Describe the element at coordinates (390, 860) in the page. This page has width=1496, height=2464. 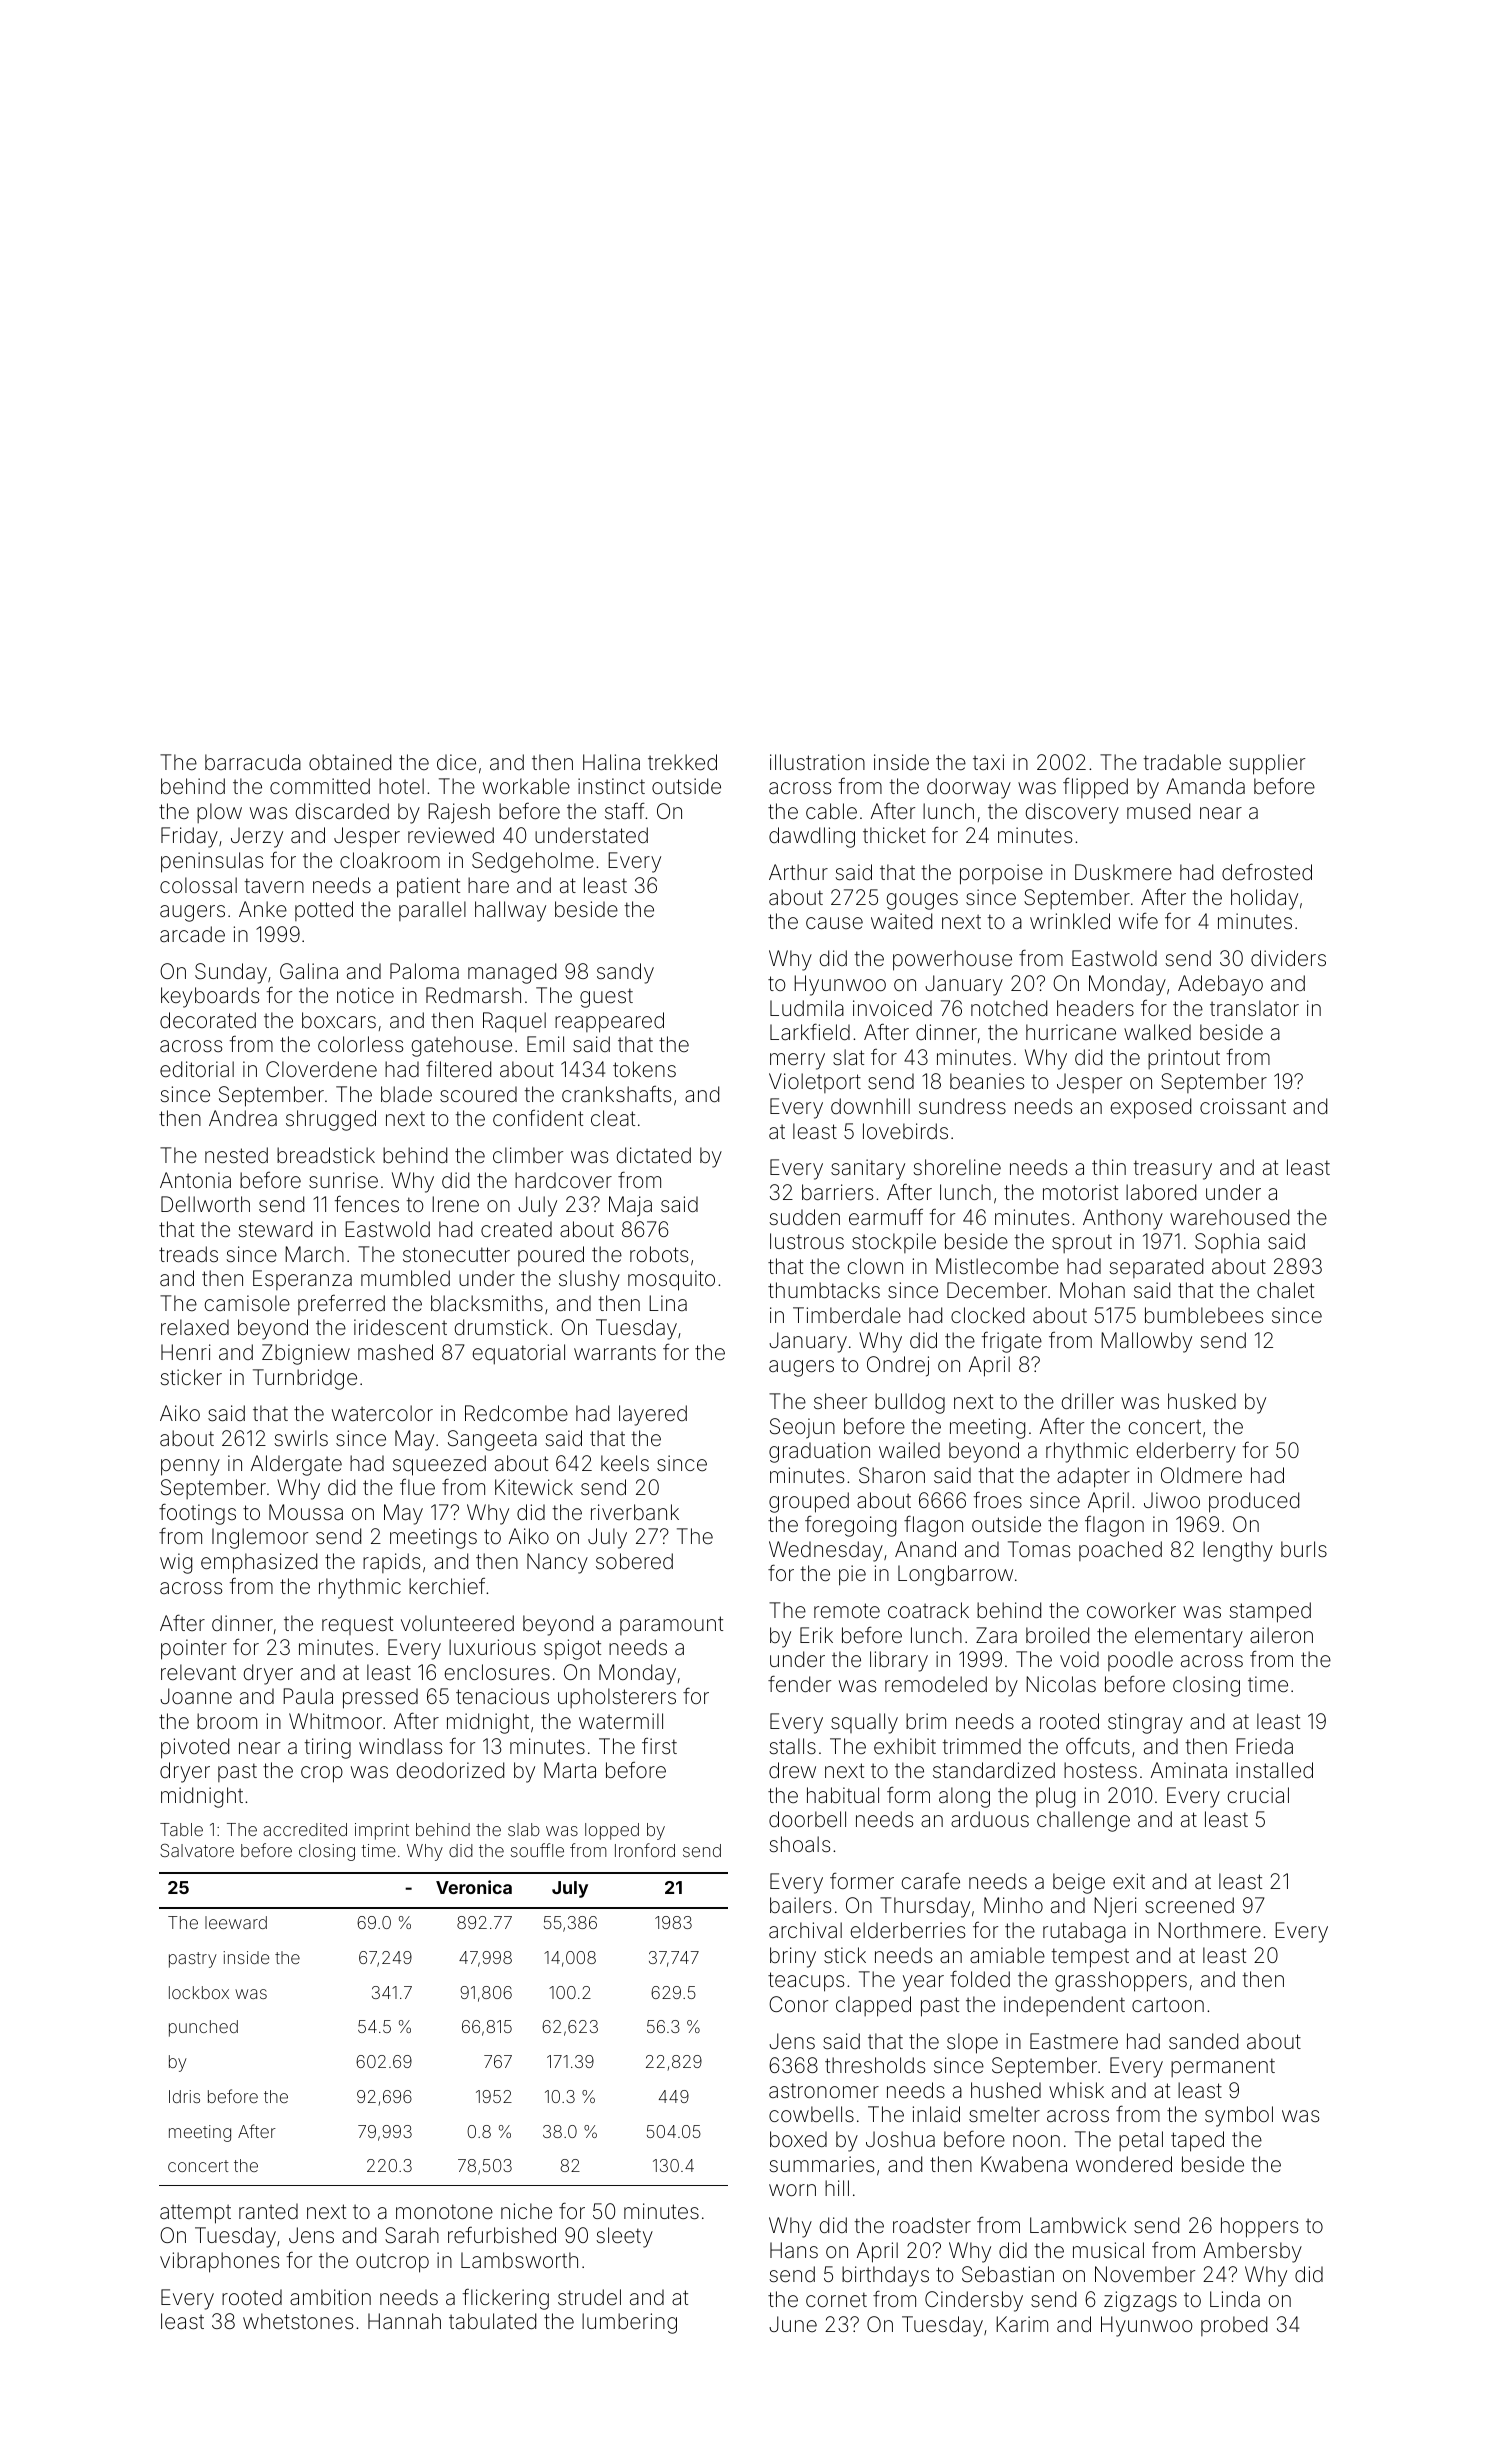
I see `cloakroom` at that location.
